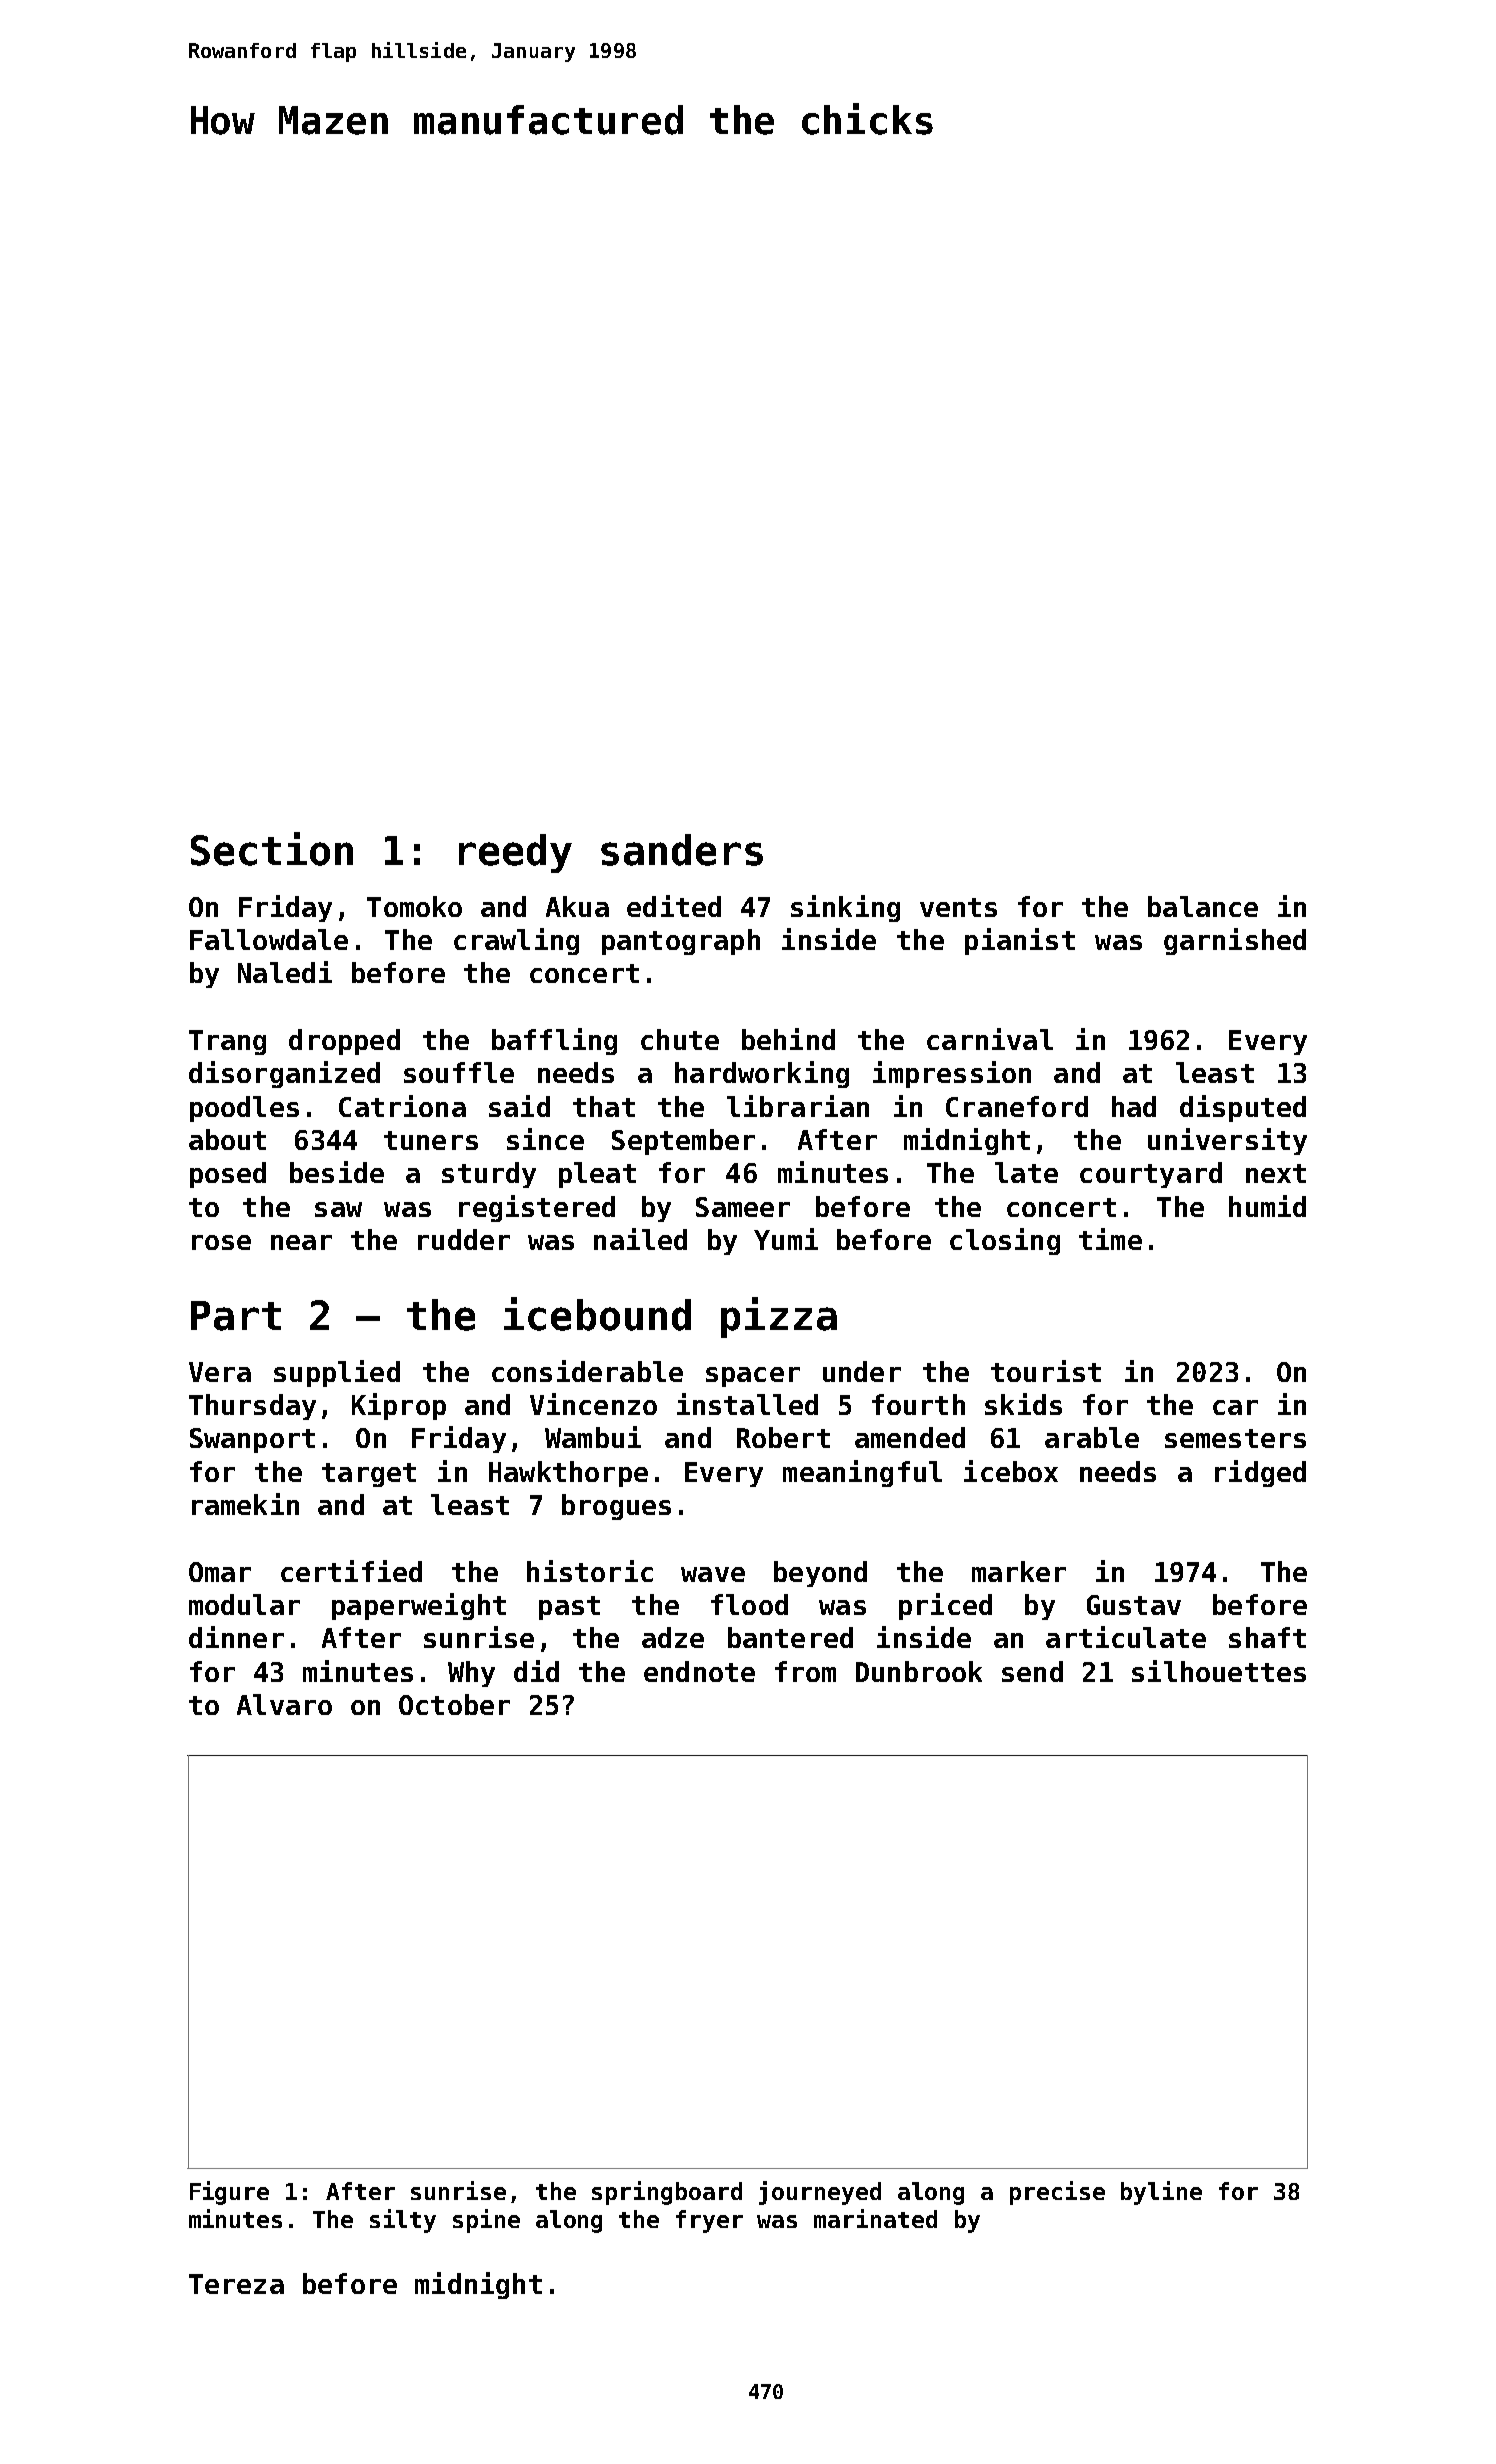 The image size is (1496, 2464). I want to click on silhouettes, so click(1219, 1671).
